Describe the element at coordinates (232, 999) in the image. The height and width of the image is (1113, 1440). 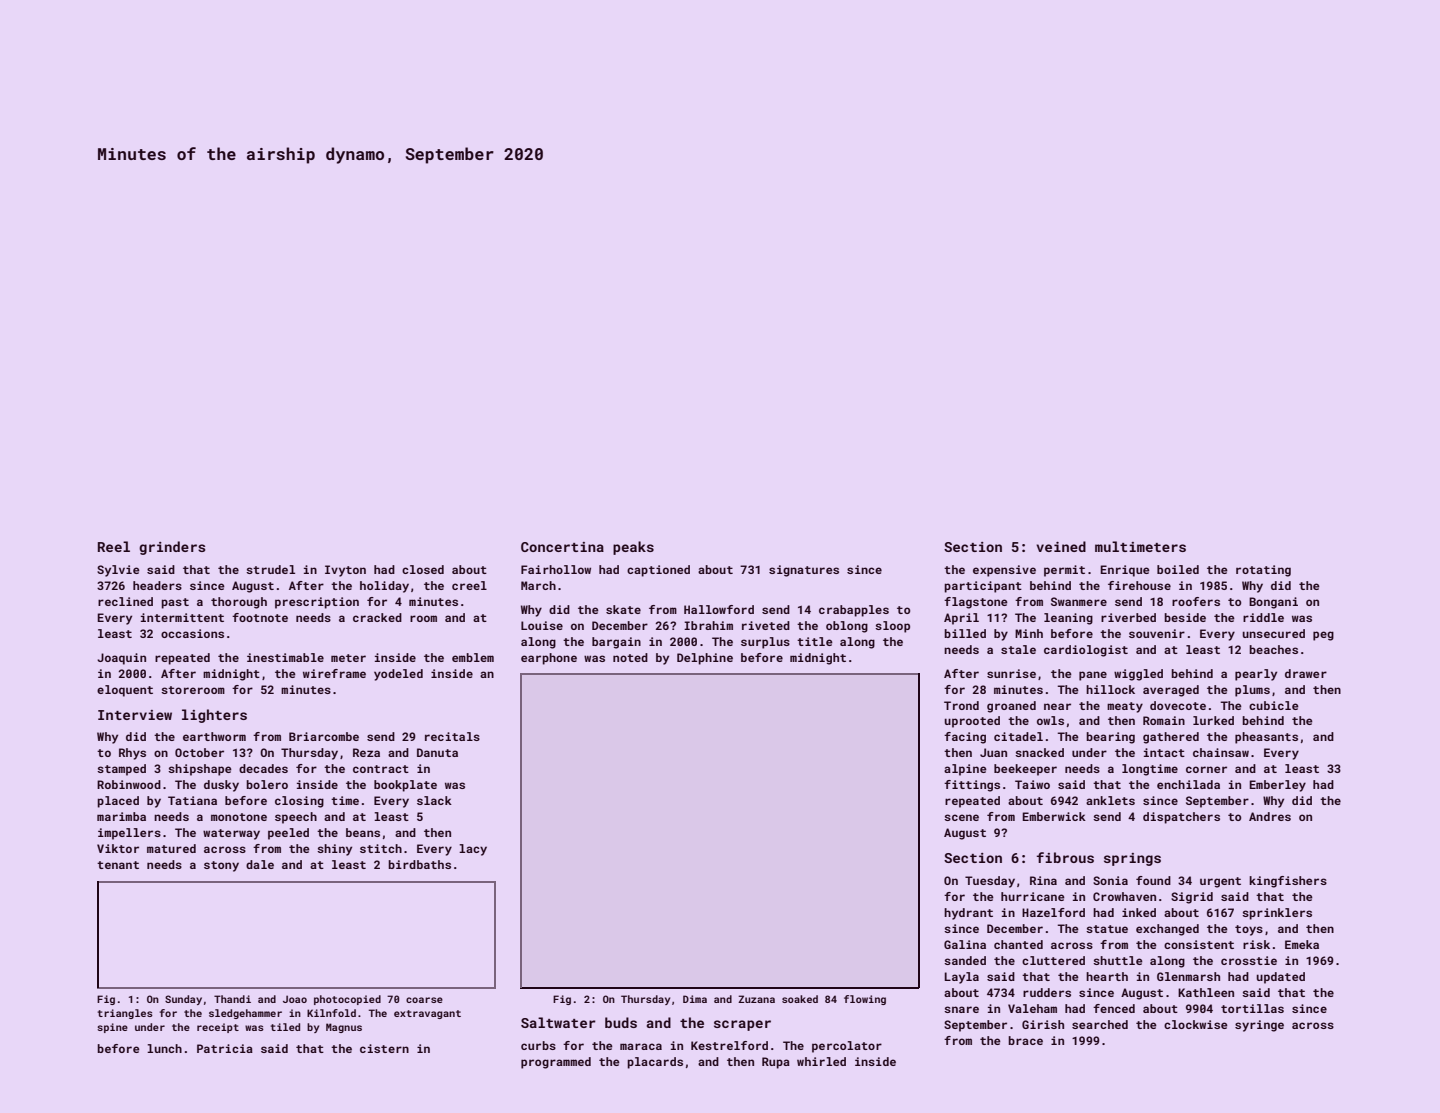
I see `Thandi` at that location.
